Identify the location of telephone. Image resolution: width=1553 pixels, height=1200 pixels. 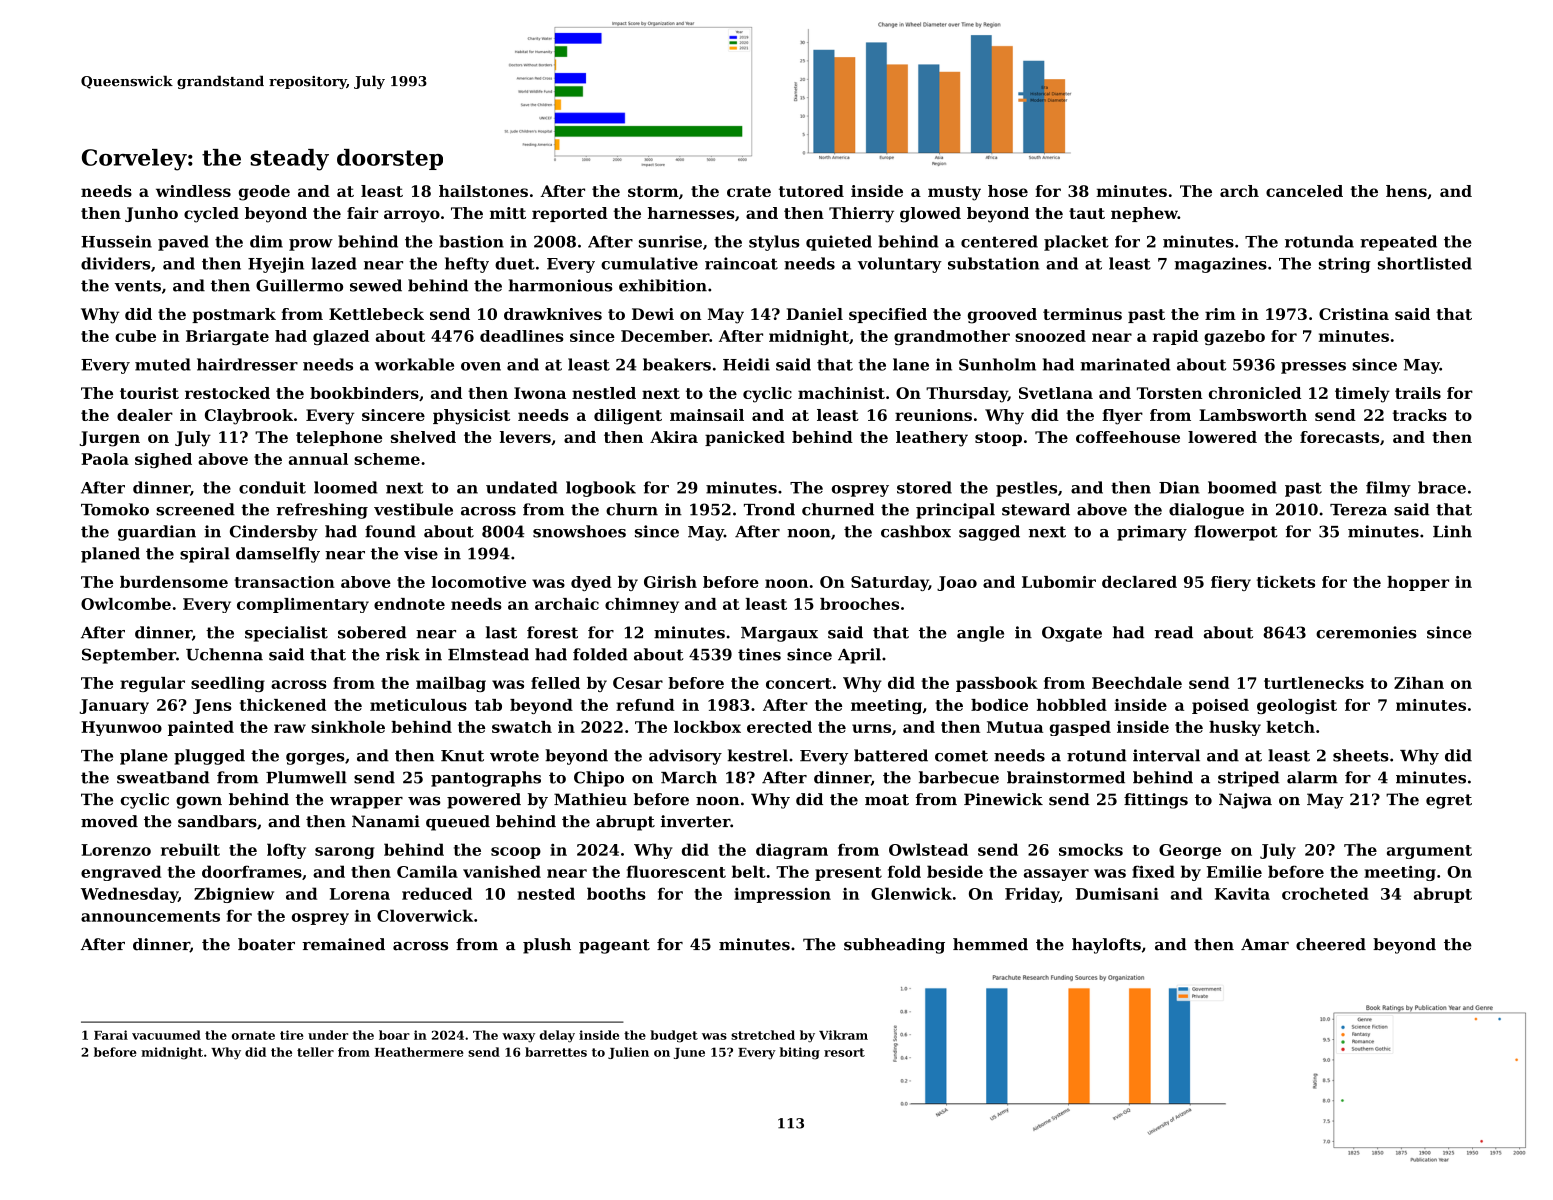
(339, 438).
